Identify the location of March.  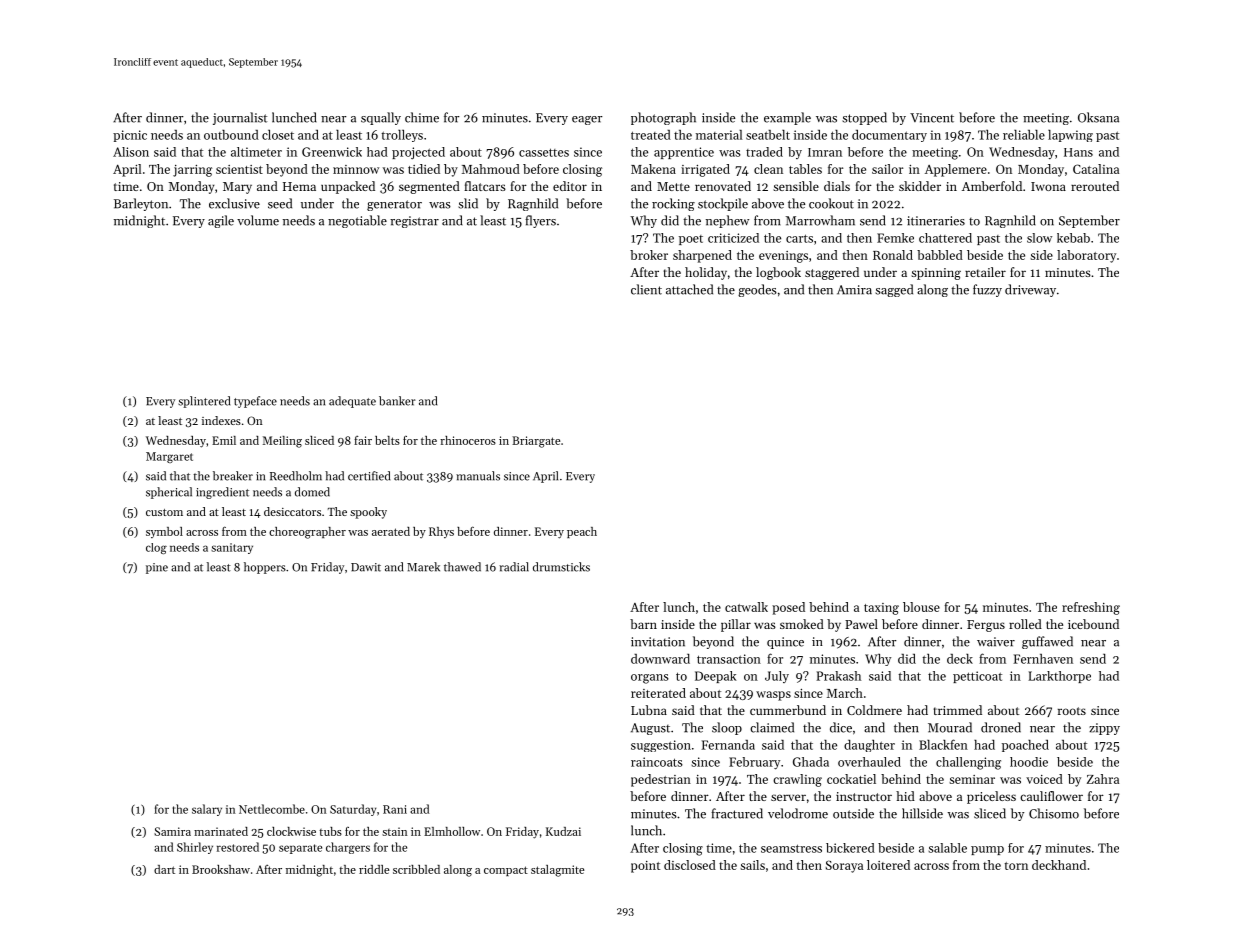
(845, 693).
